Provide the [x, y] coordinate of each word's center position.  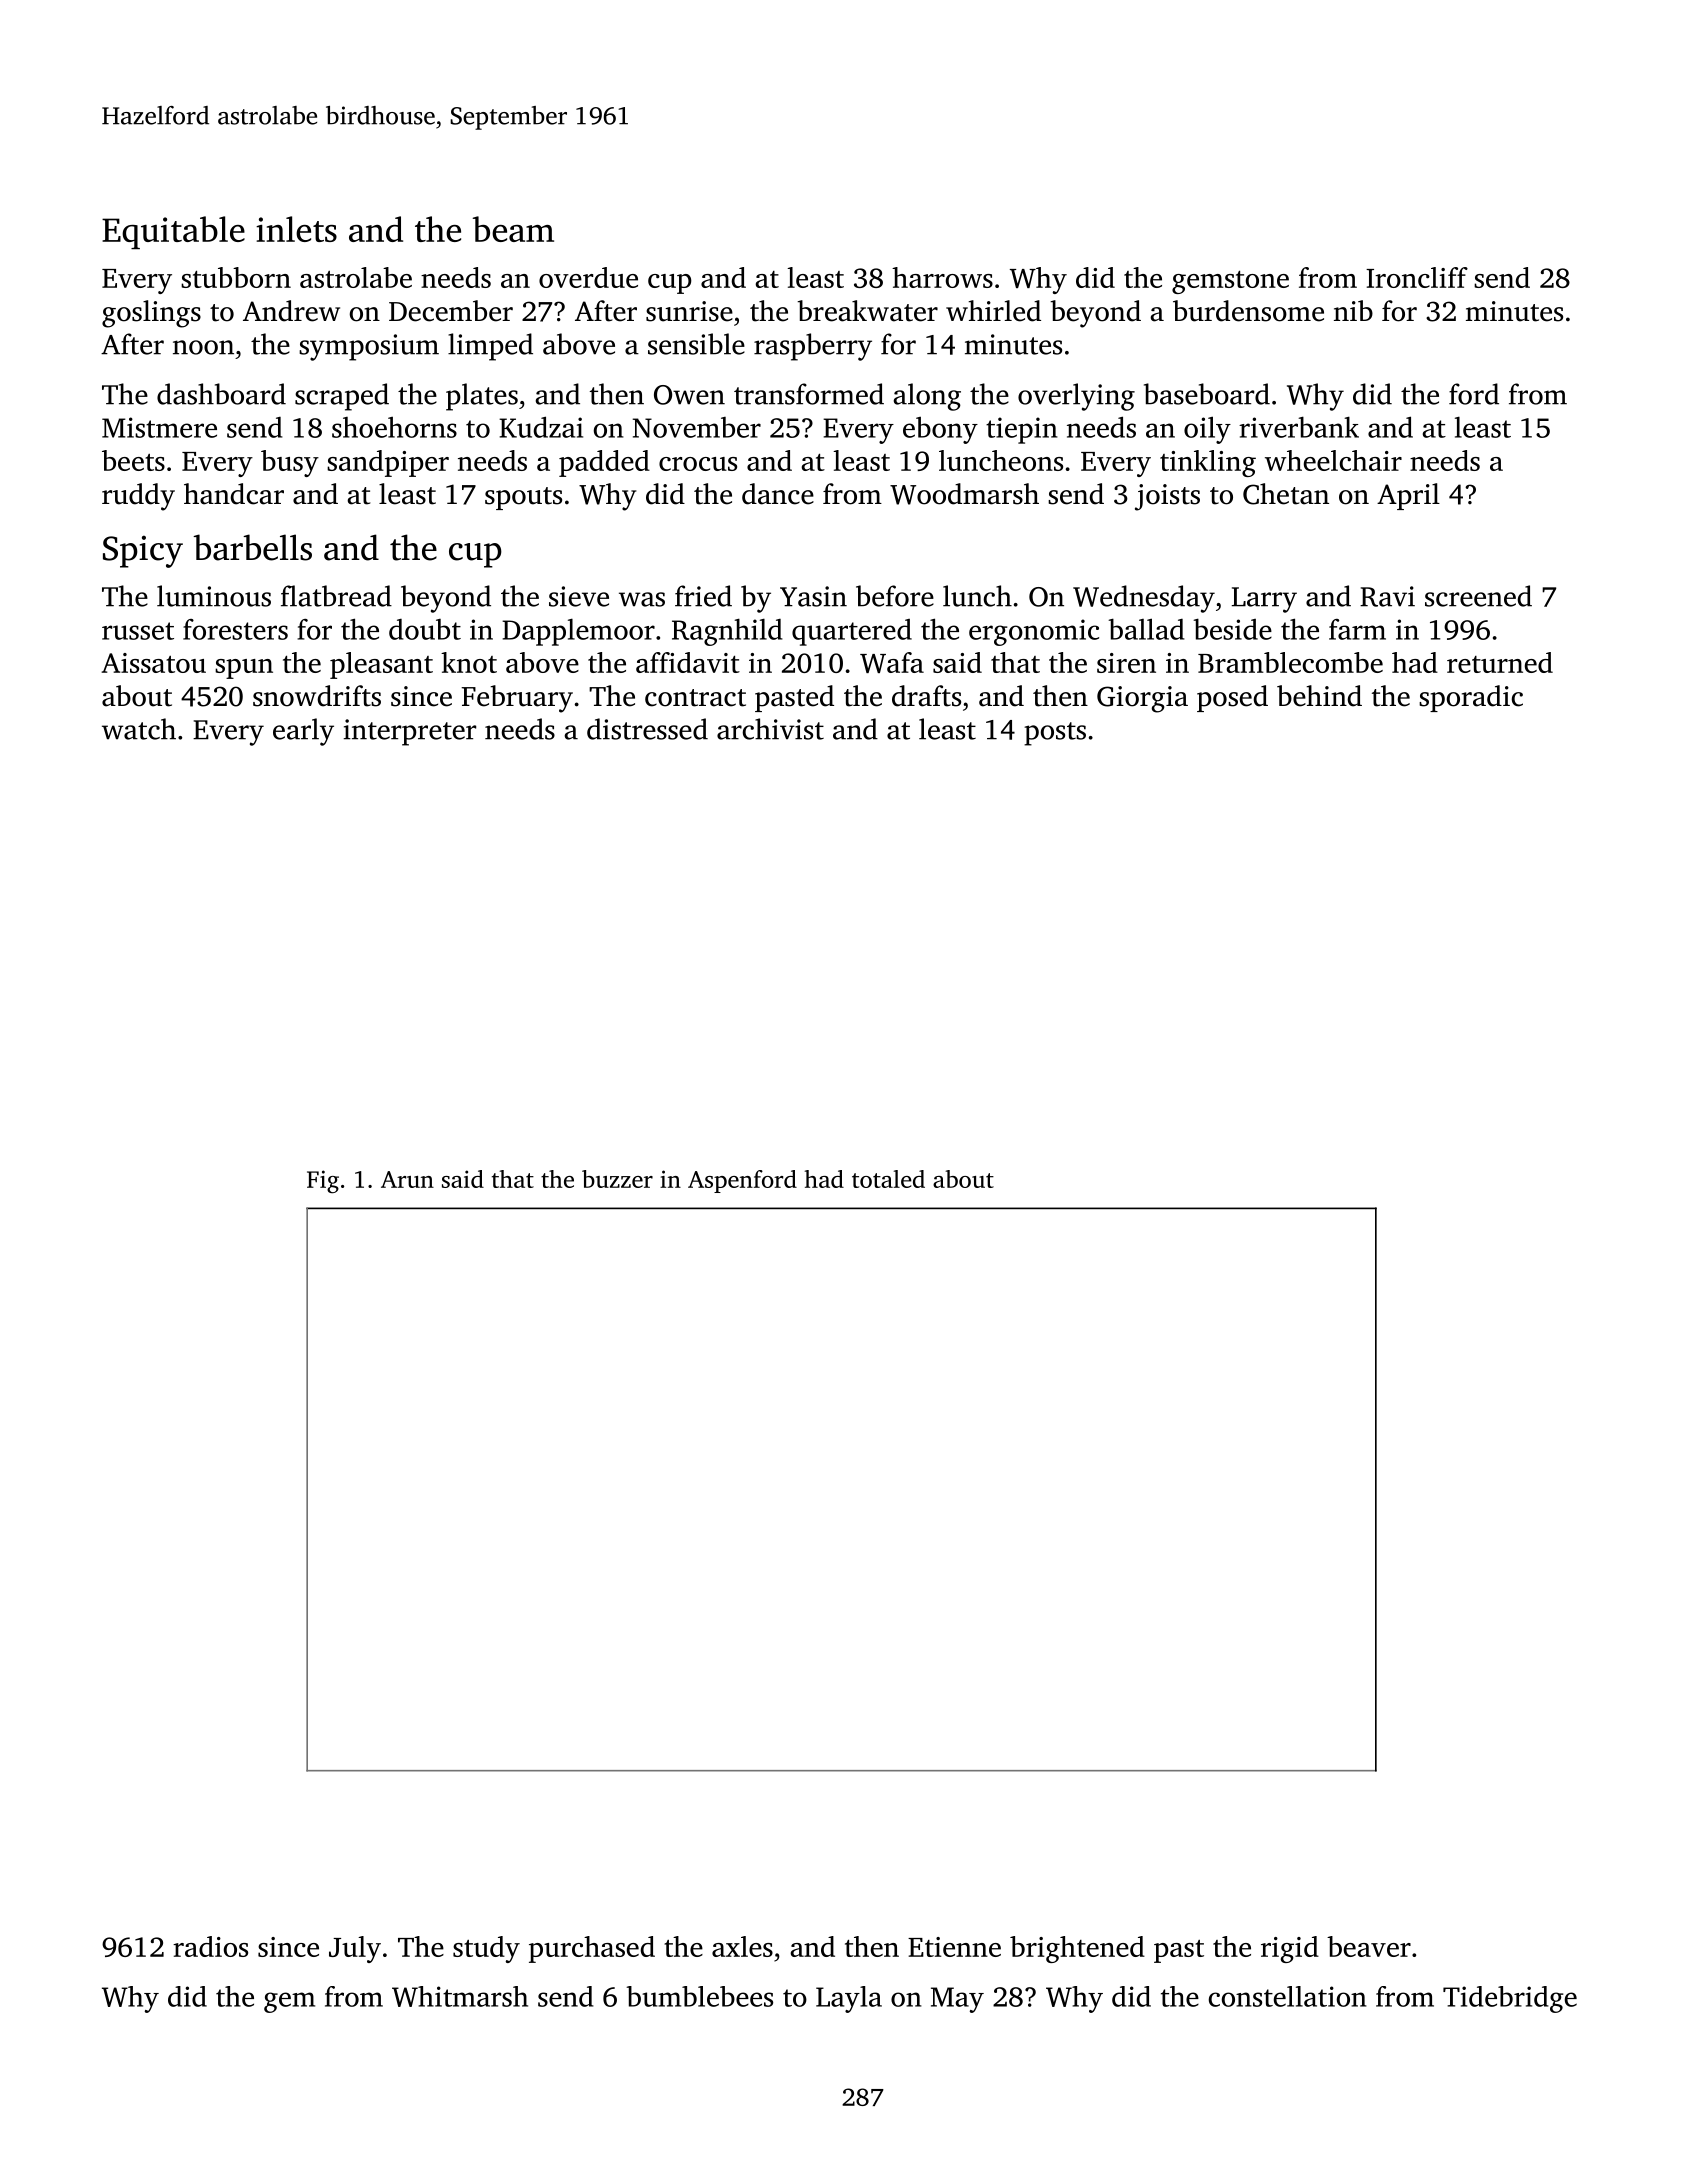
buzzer [617, 1179]
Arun [407, 1179]
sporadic [1471, 698]
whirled [993, 311]
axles [742, 1946]
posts [1055, 734]
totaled [888, 1179]
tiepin [1022, 430]
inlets [296, 229]
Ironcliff [1417, 277]
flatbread [336, 596]
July [355, 1949]
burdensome [1248, 311]
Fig [323, 1182]
